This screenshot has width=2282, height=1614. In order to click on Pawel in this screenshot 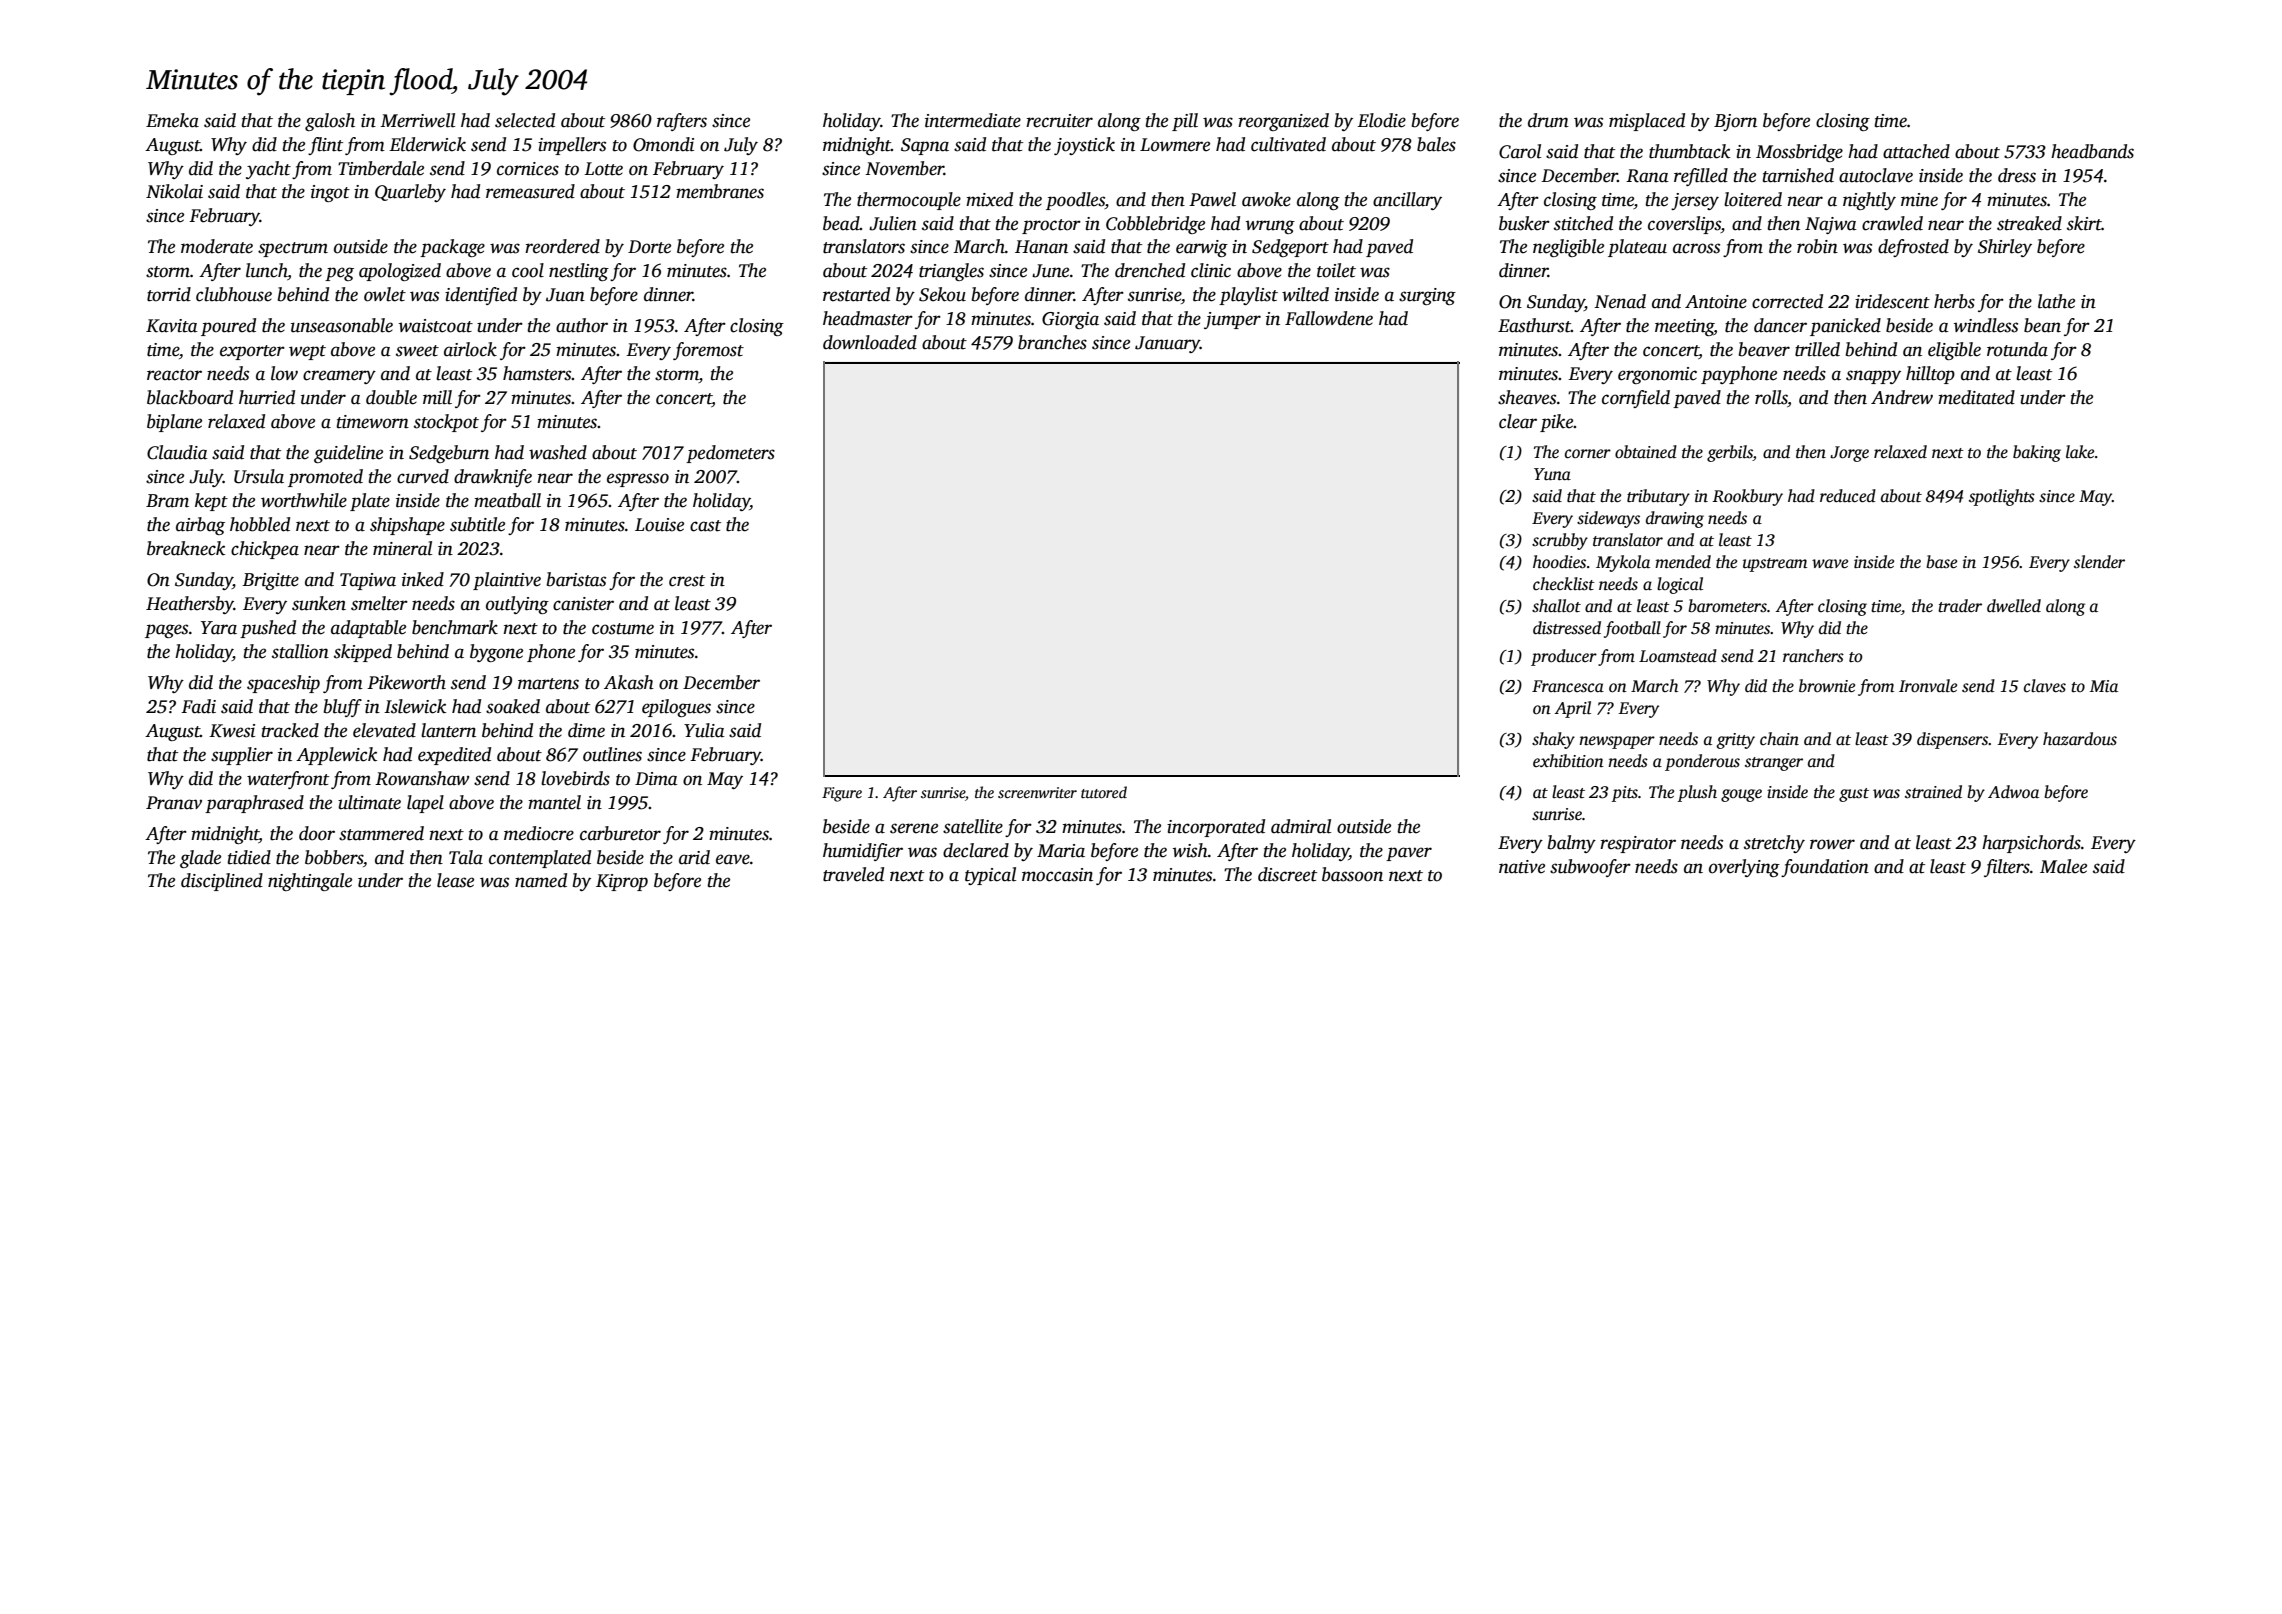, I will do `click(1212, 199)`.
